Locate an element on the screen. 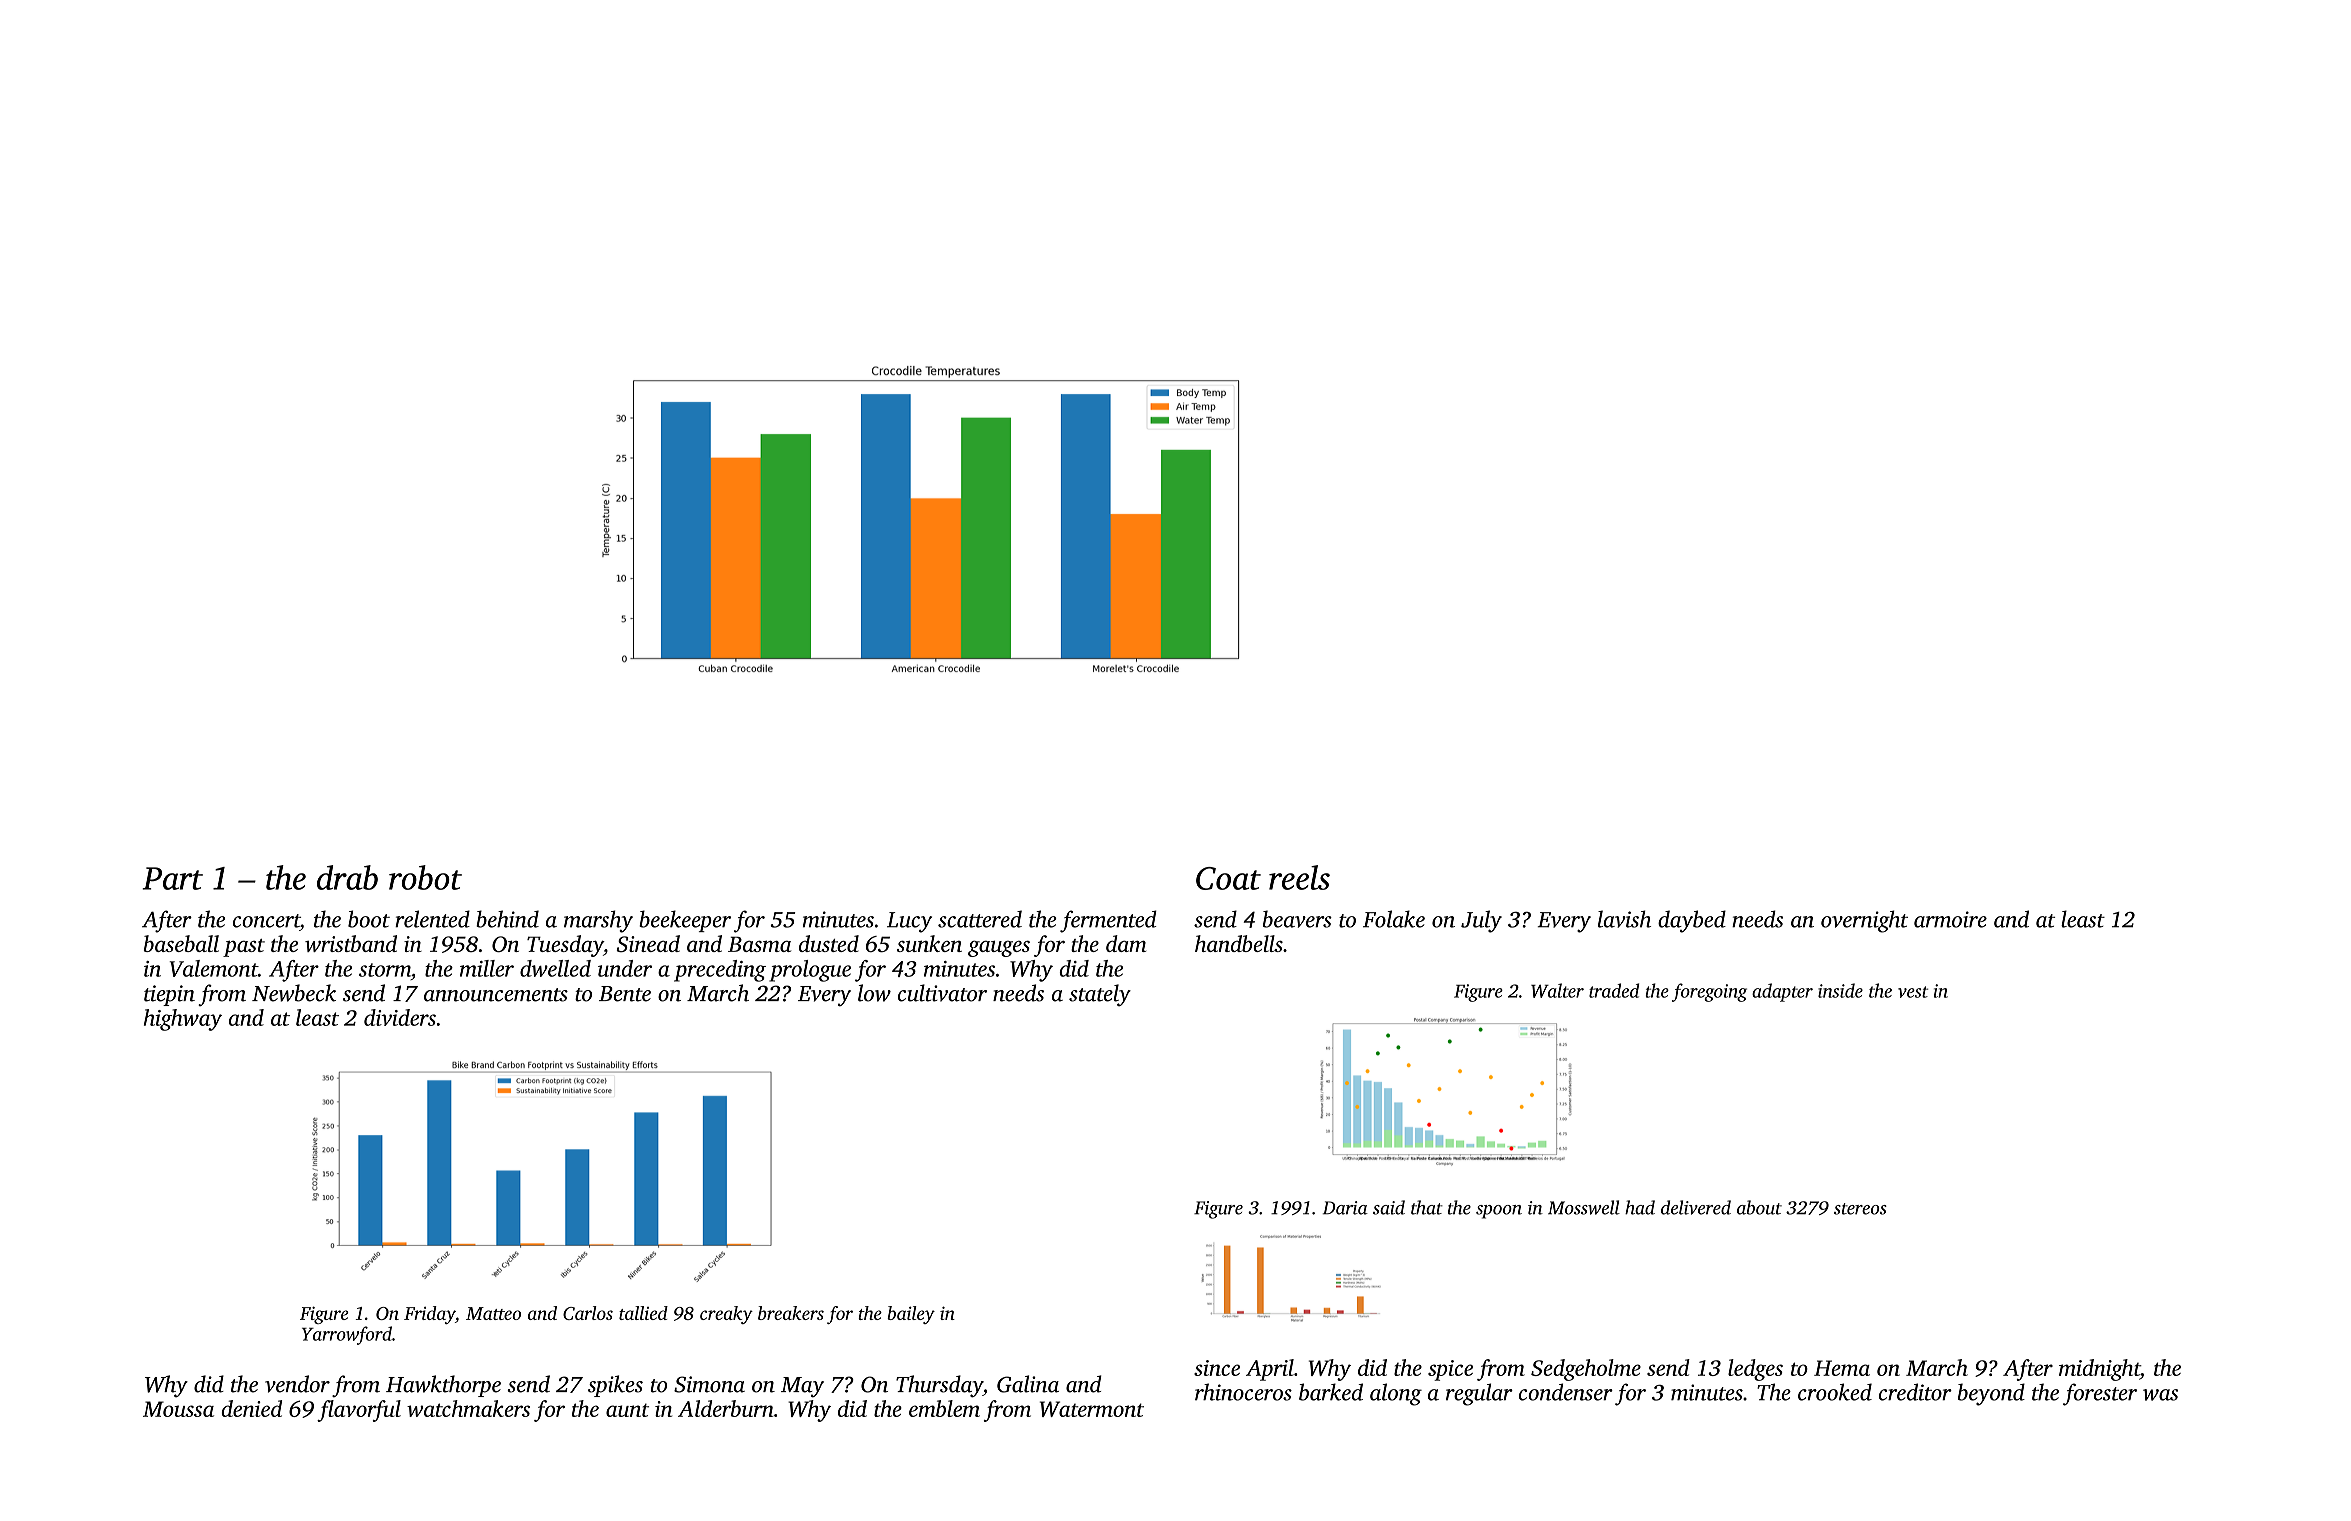 This screenshot has width=2351, height=1521. cultivator is located at coordinates (942, 993).
